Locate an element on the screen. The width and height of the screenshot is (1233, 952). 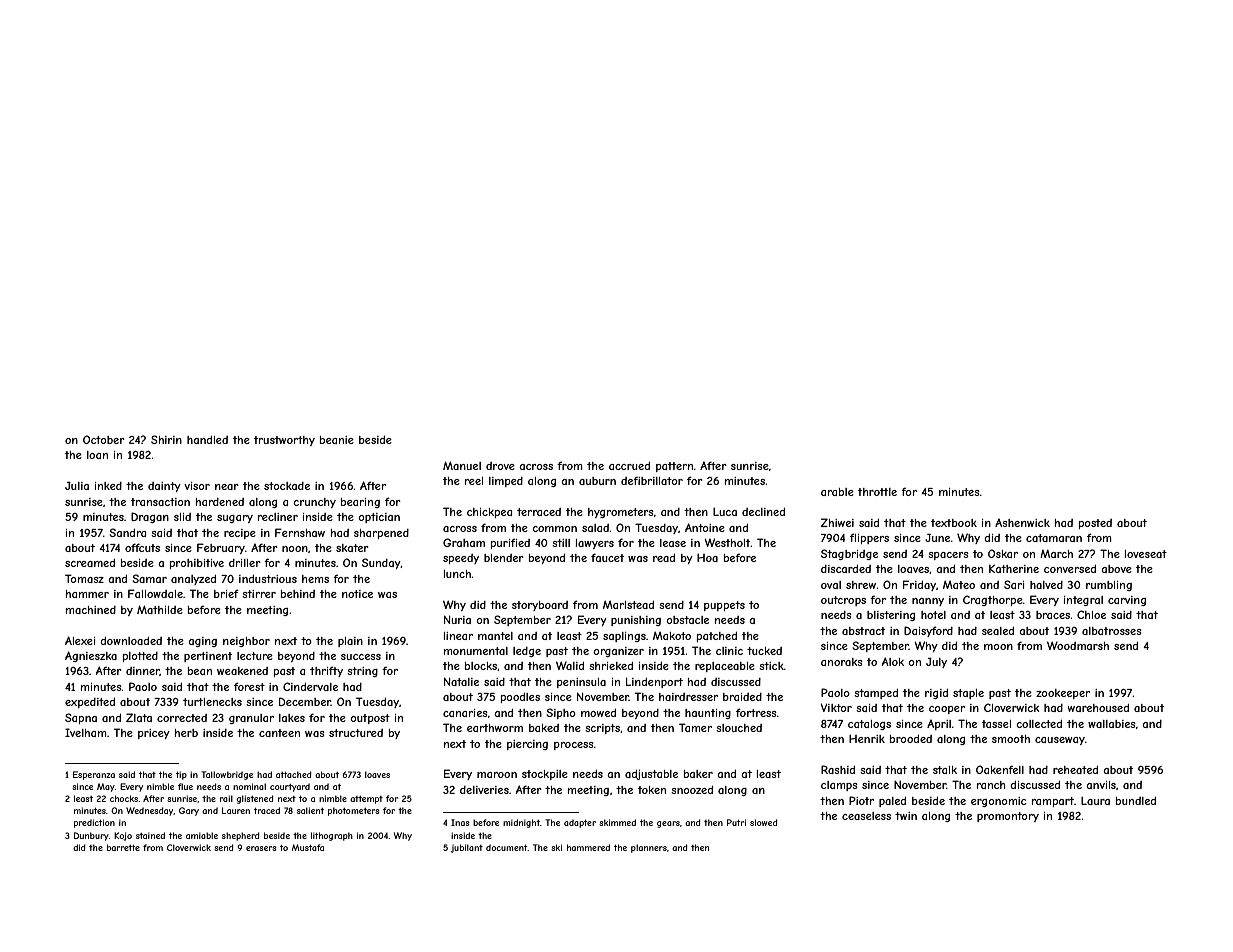
causeway is located at coordinates (1060, 741).
